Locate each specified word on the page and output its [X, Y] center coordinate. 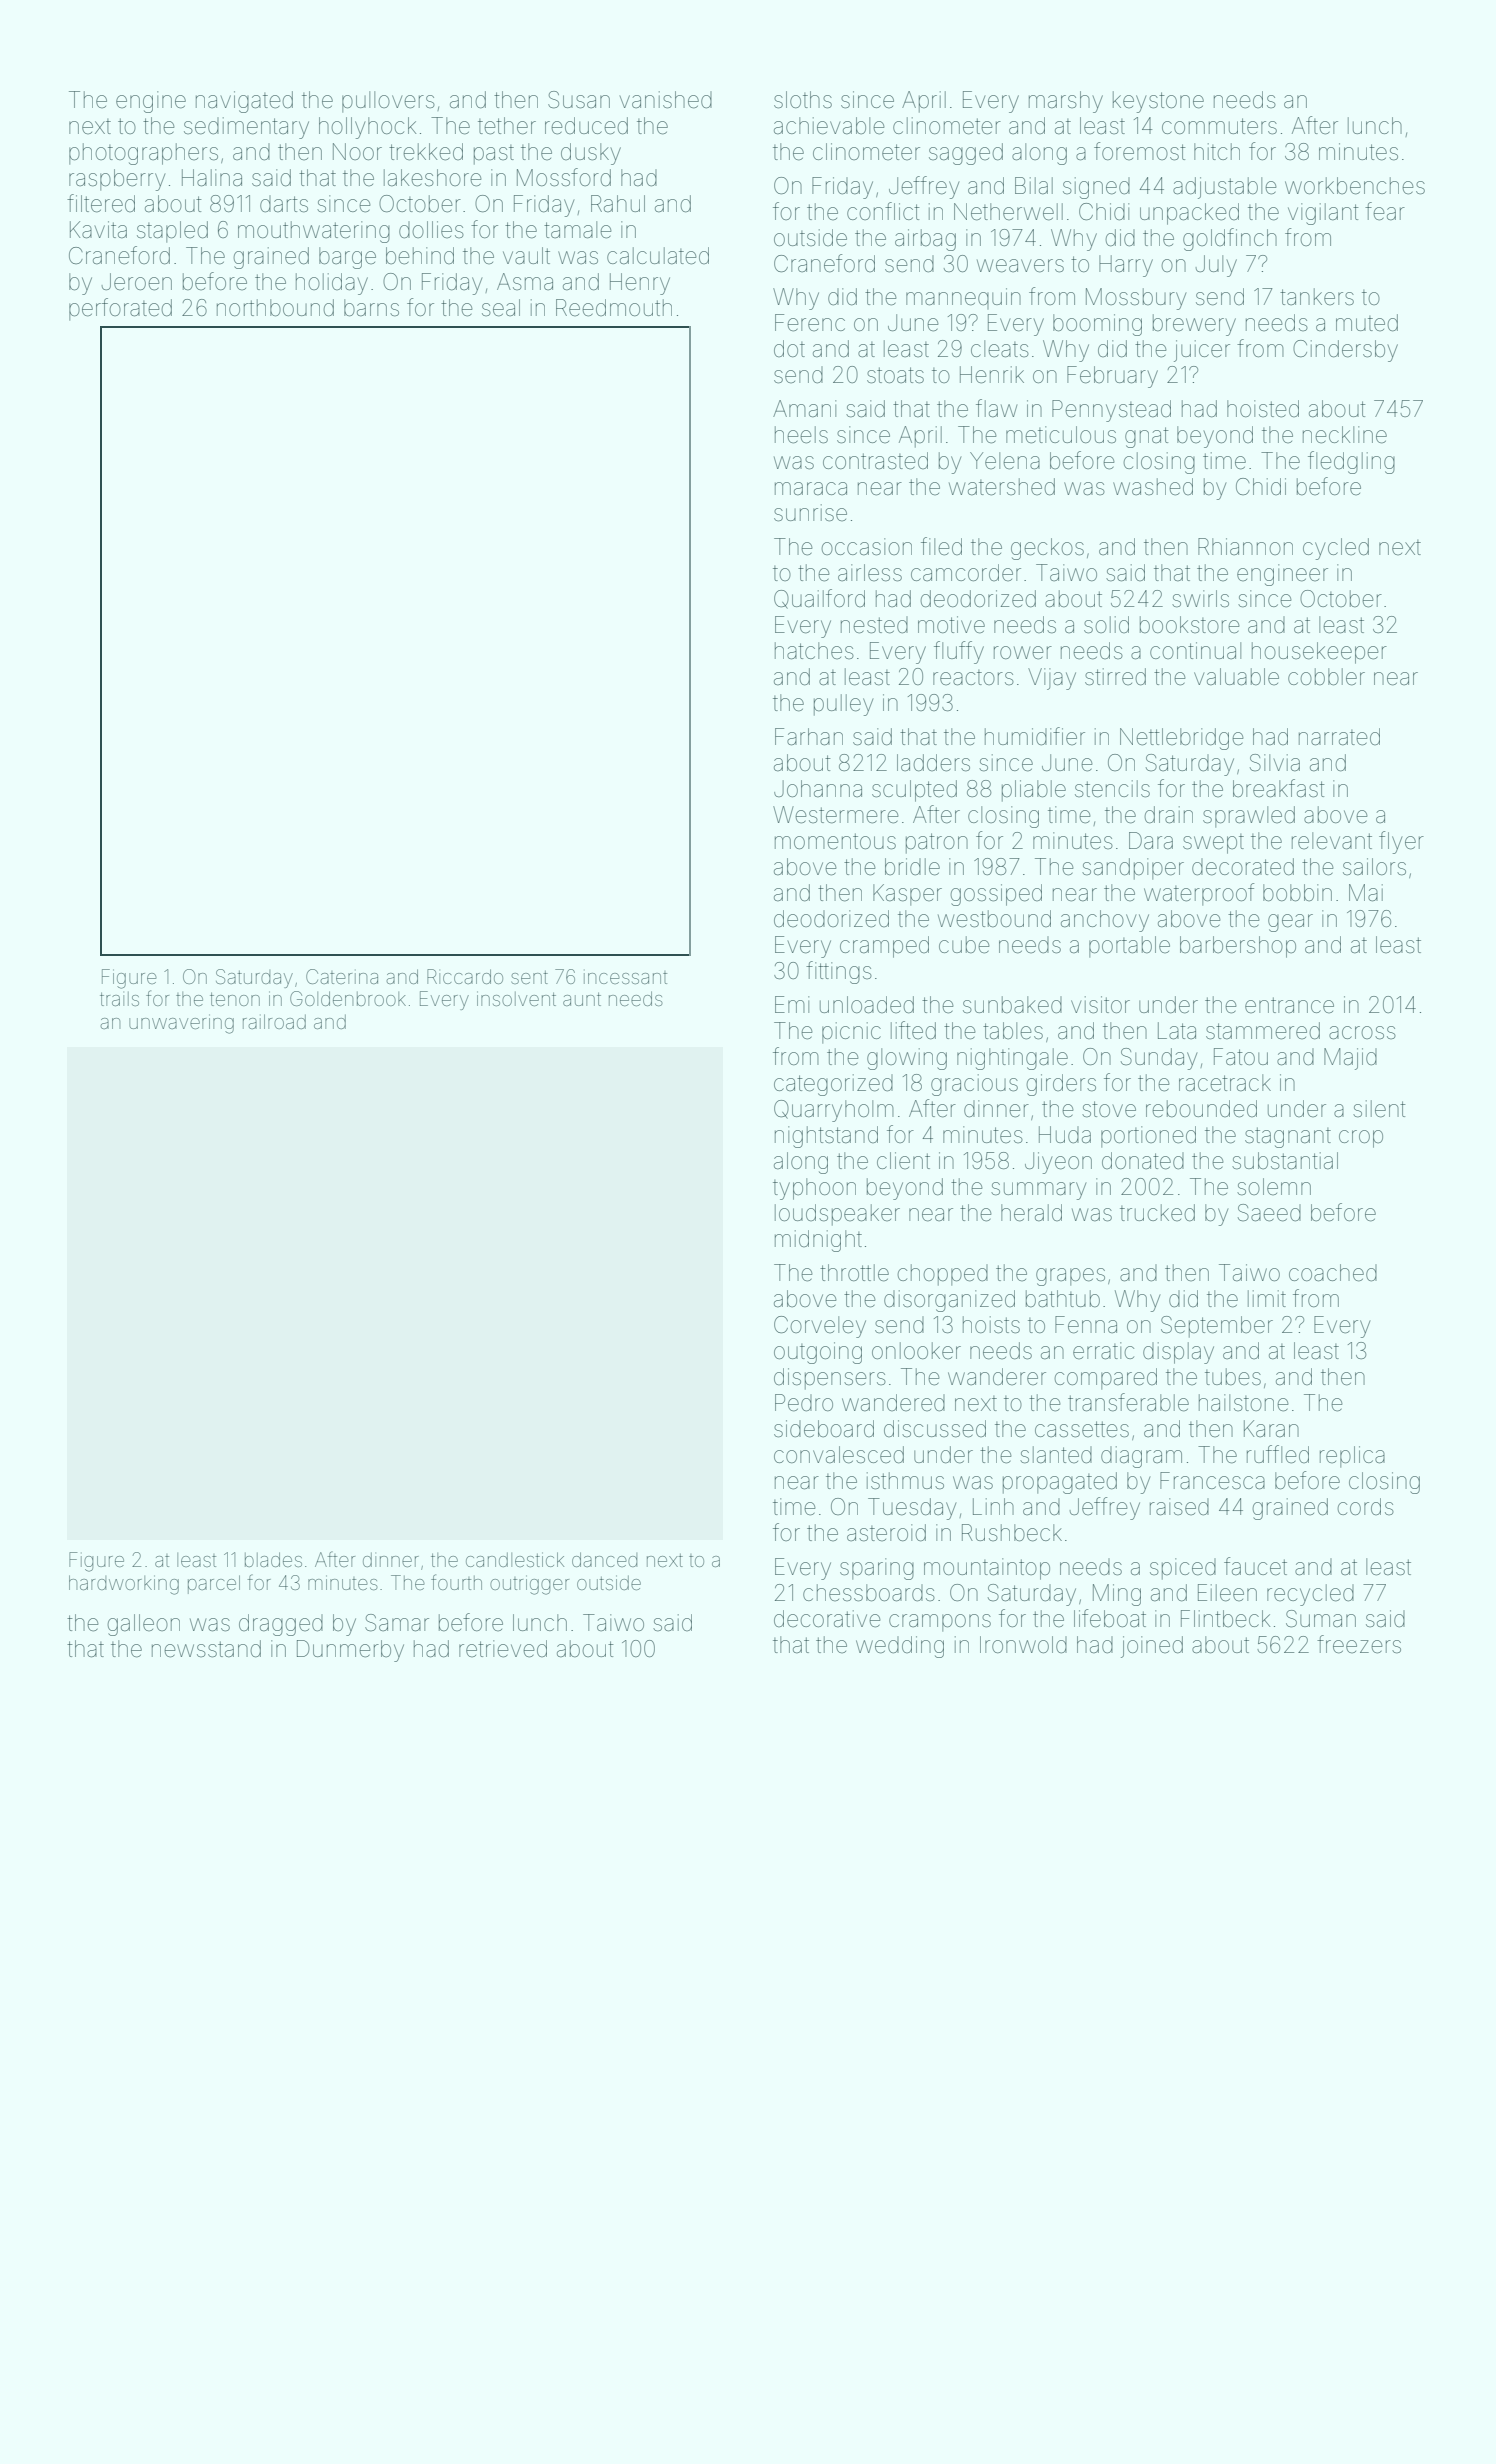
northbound [275, 308]
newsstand [206, 1649]
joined [1152, 1647]
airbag [925, 240]
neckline [1345, 435]
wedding [900, 1647]
